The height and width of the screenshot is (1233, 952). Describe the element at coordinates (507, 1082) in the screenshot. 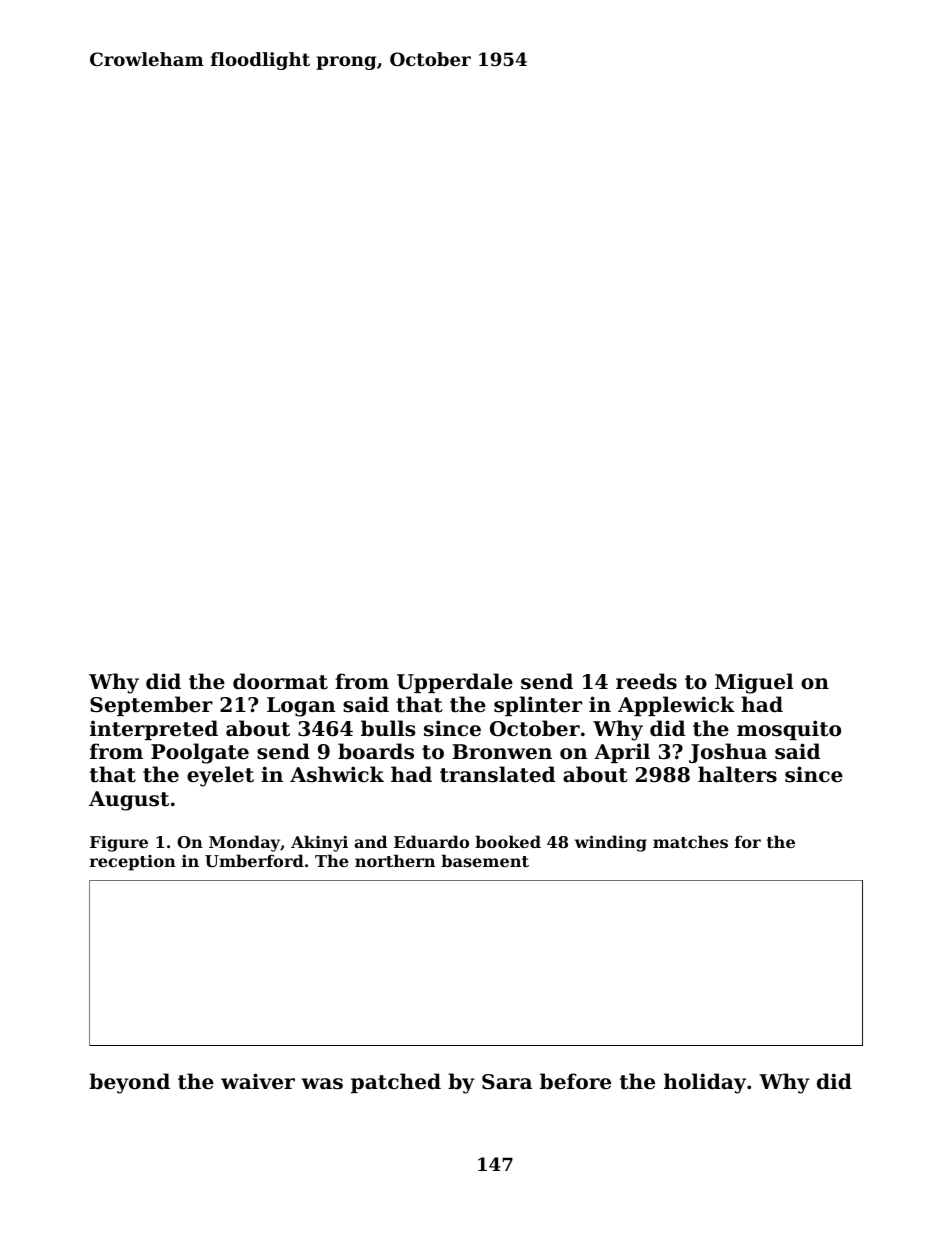

I see `Sara` at that location.
